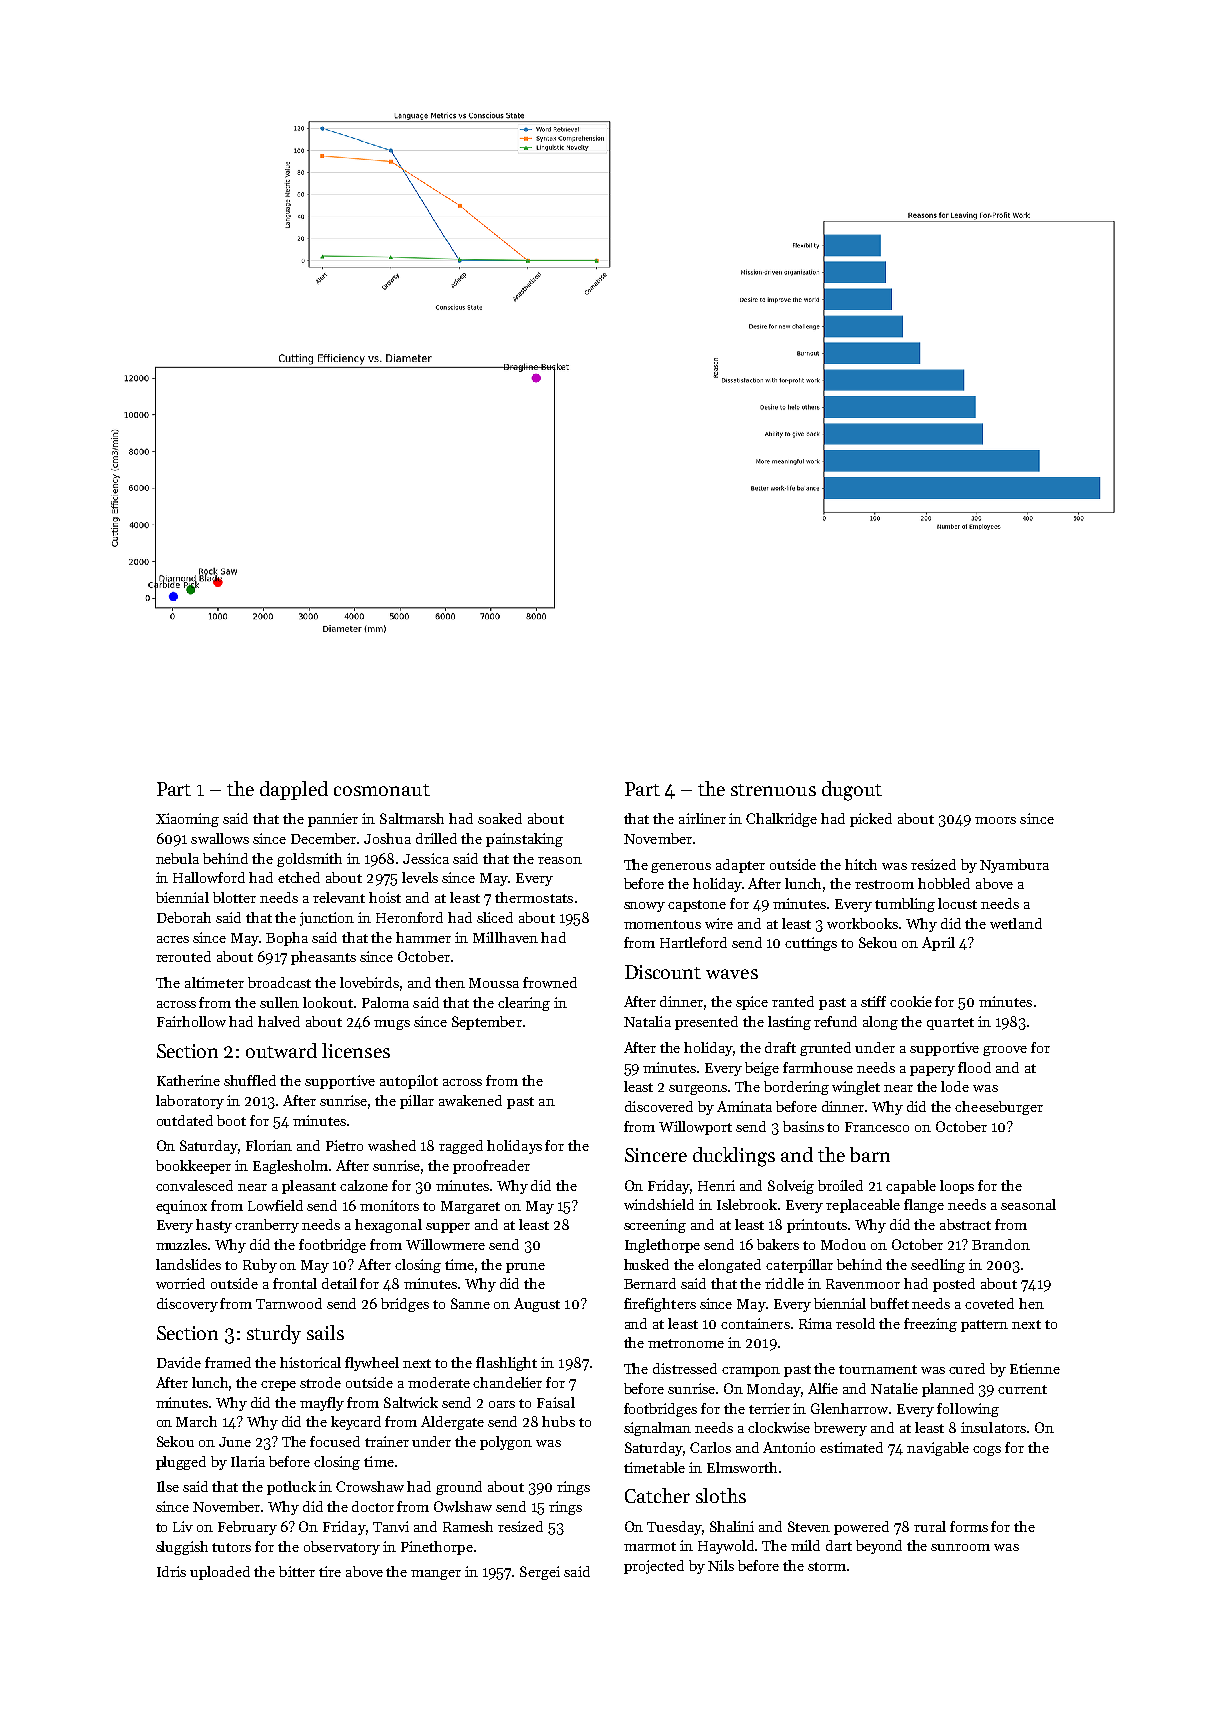  Describe the element at coordinates (827, 1566) in the image. I see `storm` at that location.
